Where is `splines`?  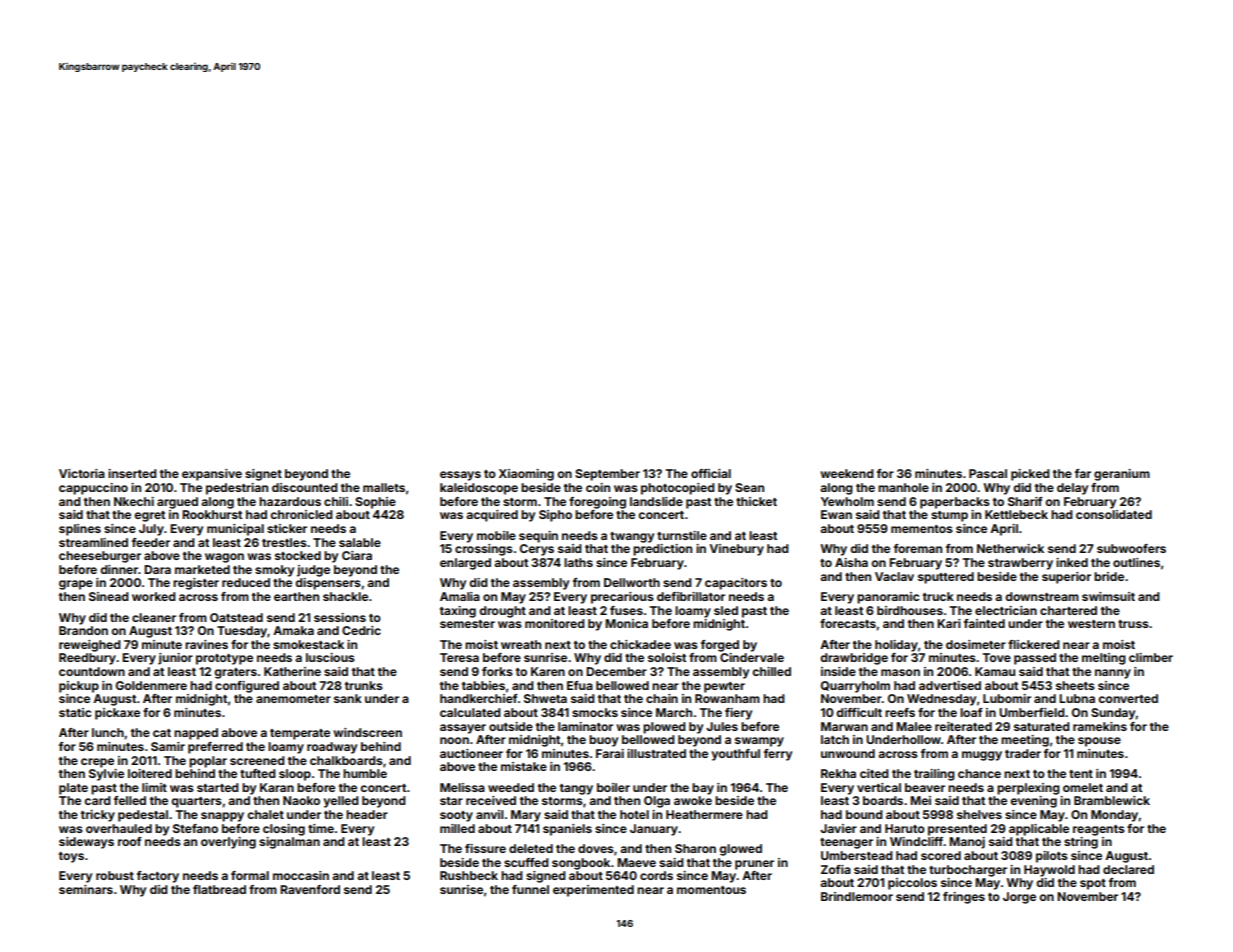 splines is located at coordinates (80, 530).
